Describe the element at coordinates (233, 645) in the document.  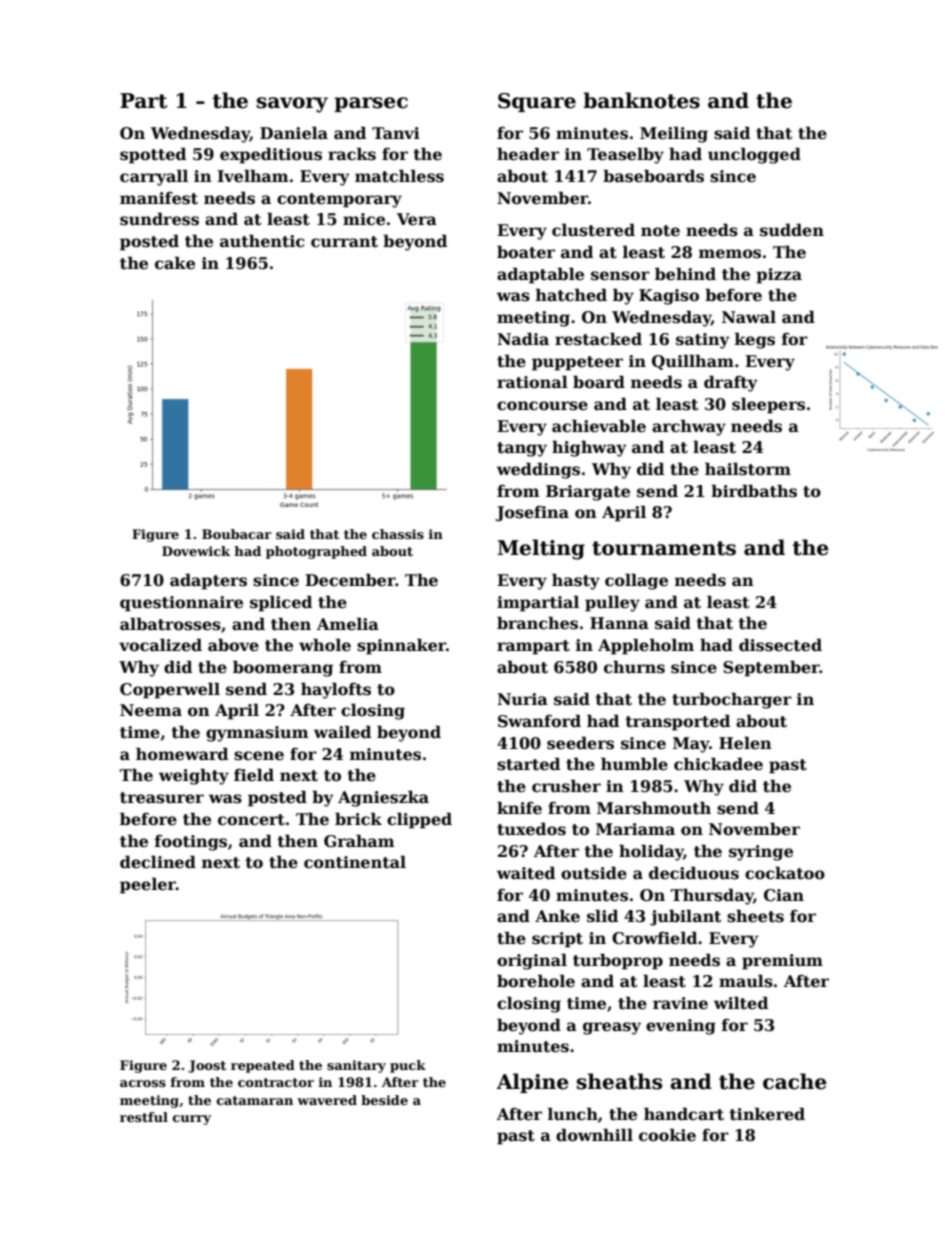
I see `above` at that location.
